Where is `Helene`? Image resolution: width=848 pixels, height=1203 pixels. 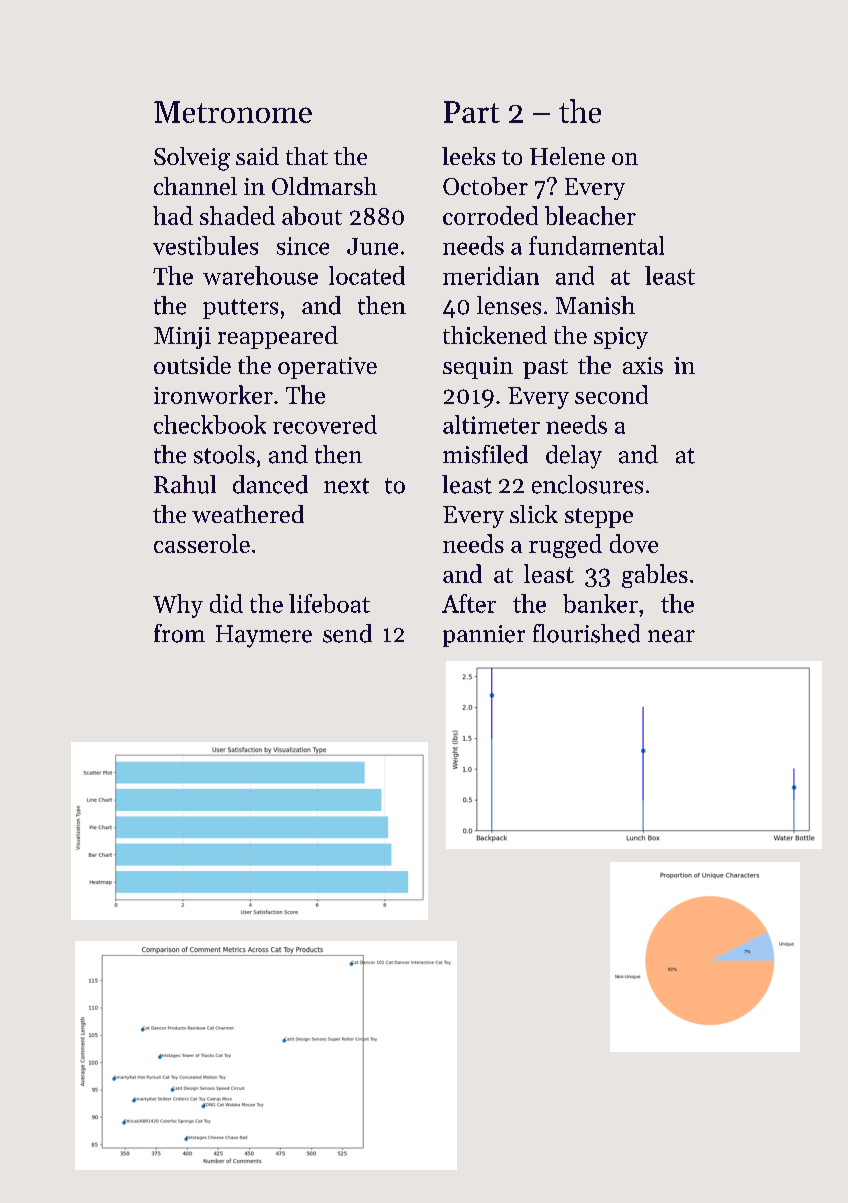 Helene is located at coordinates (567, 156).
